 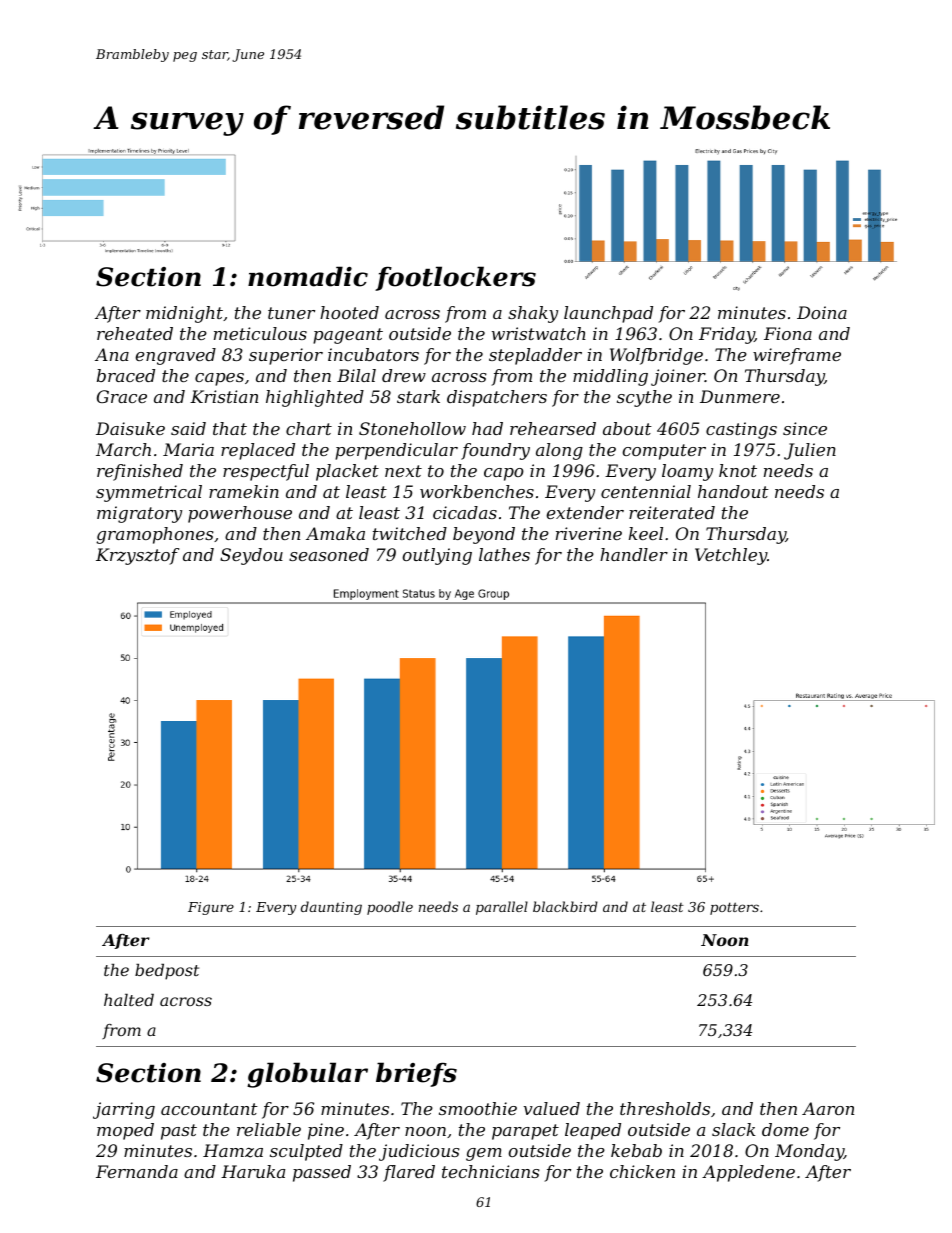 What do you see at coordinates (409, 1173) in the page?
I see `flared` at bounding box center [409, 1173].
